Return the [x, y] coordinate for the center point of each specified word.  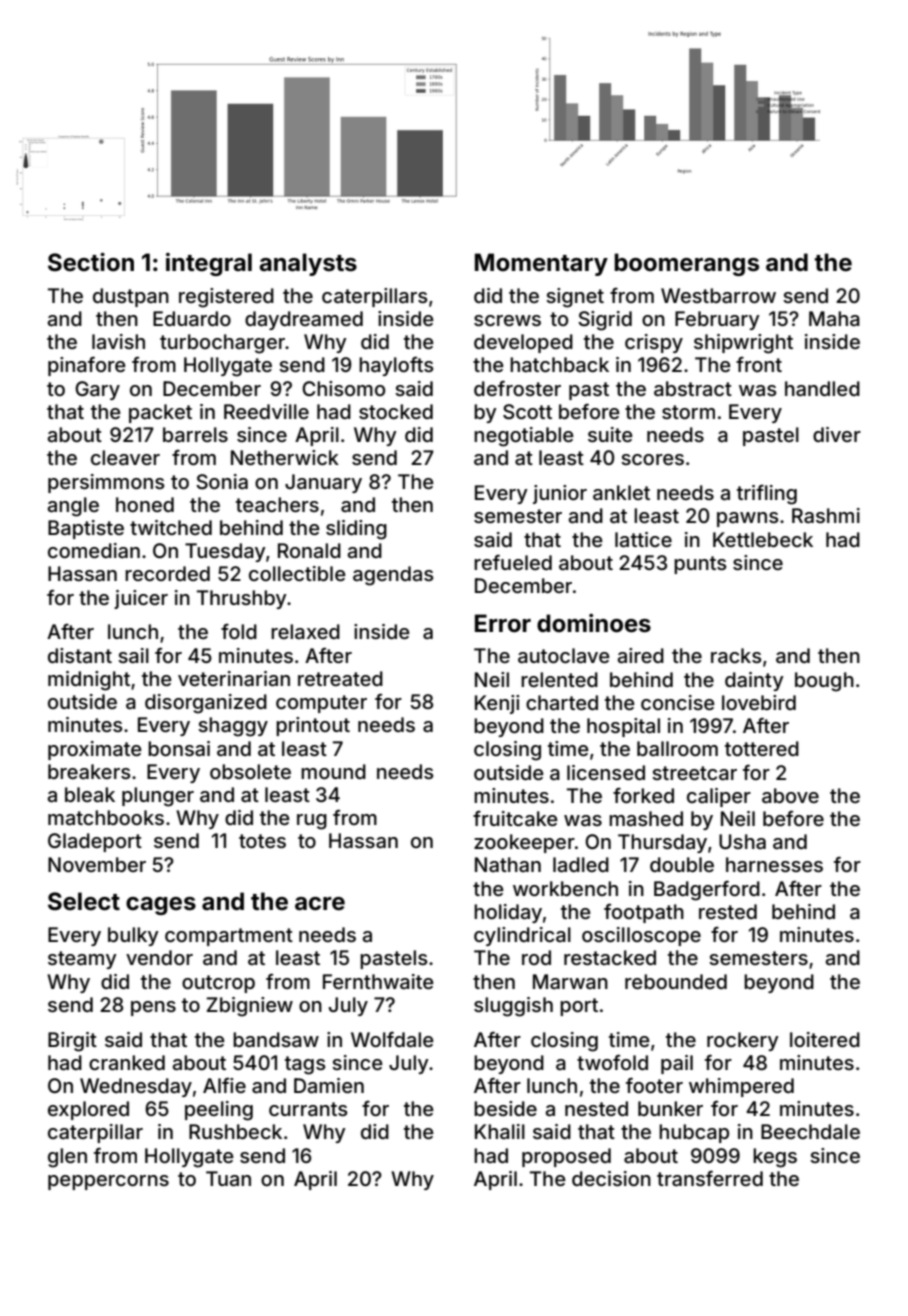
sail [133, 655]
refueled [513, 562]
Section [91, 262]
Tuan [228, 1178]
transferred [710, 1178]
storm [688, 412]
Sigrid [605, 321]
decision [611, 1178]
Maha [834, 318]
